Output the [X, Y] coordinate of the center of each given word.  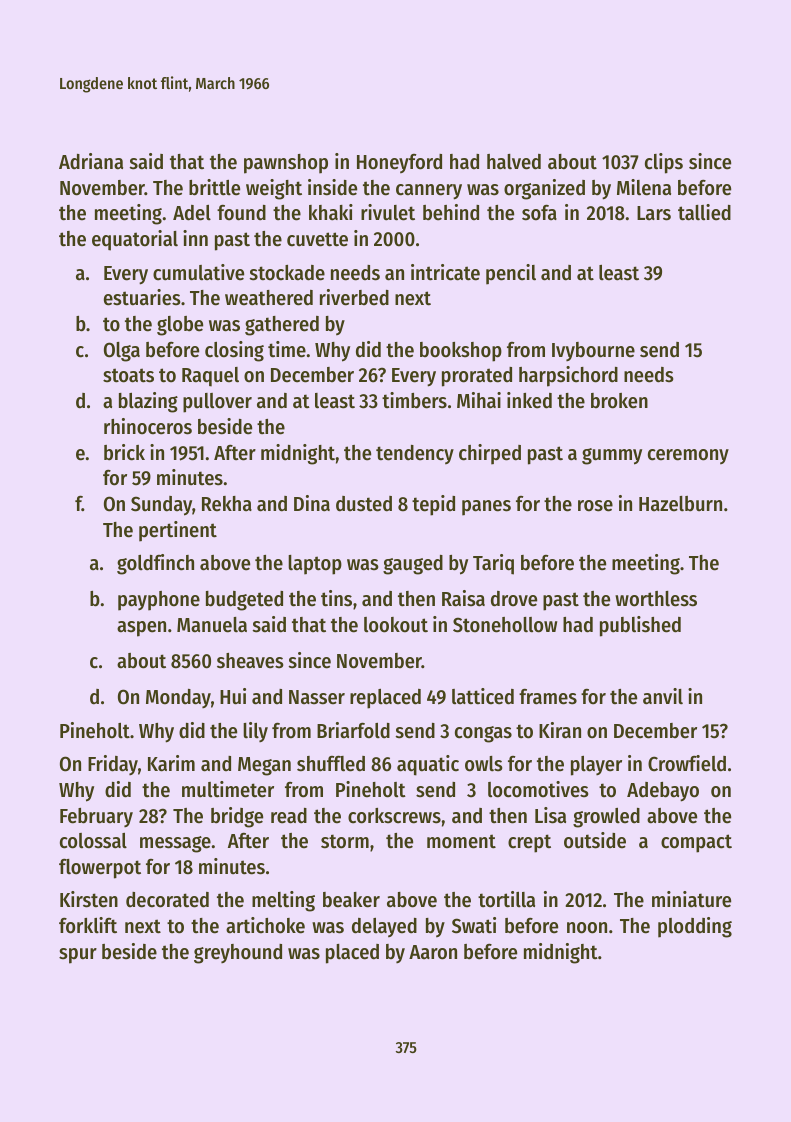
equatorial [135, 240]
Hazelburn [680, 504]
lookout [396, 625]
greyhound [238, 954]
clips [664, 163]
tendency [415, 454]
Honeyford [399, 163]
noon [587, 928]
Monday [178, 698]
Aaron [433, 952]
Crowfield [687, 763]
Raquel [210, 377]
